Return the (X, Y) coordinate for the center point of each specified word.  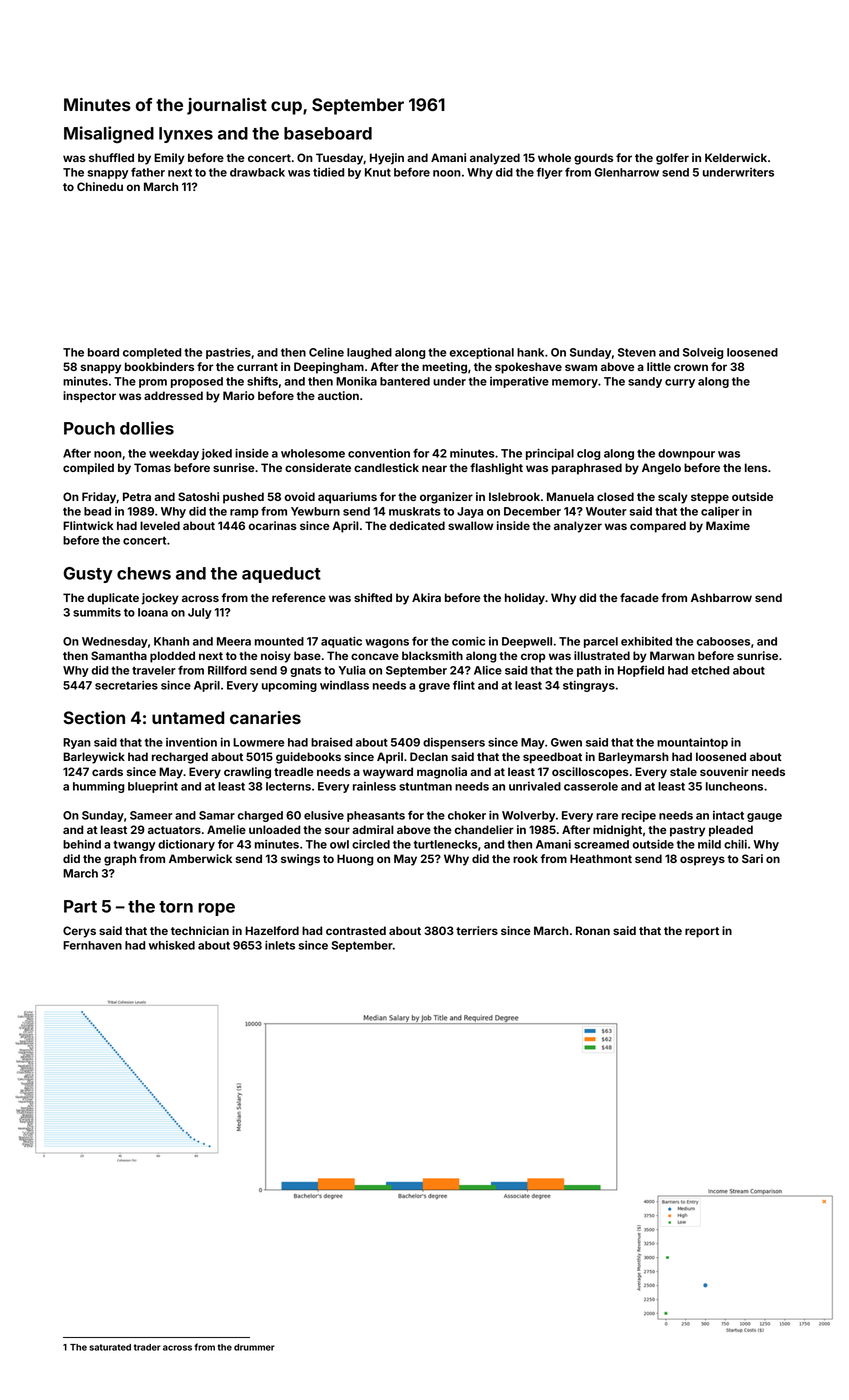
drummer (254, 1347)
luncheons (734, 786)
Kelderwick (736, 157)
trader (147, 1347)
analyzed (495, 159)
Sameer (151, 815)
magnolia (442, 773)
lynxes (186, 135)
